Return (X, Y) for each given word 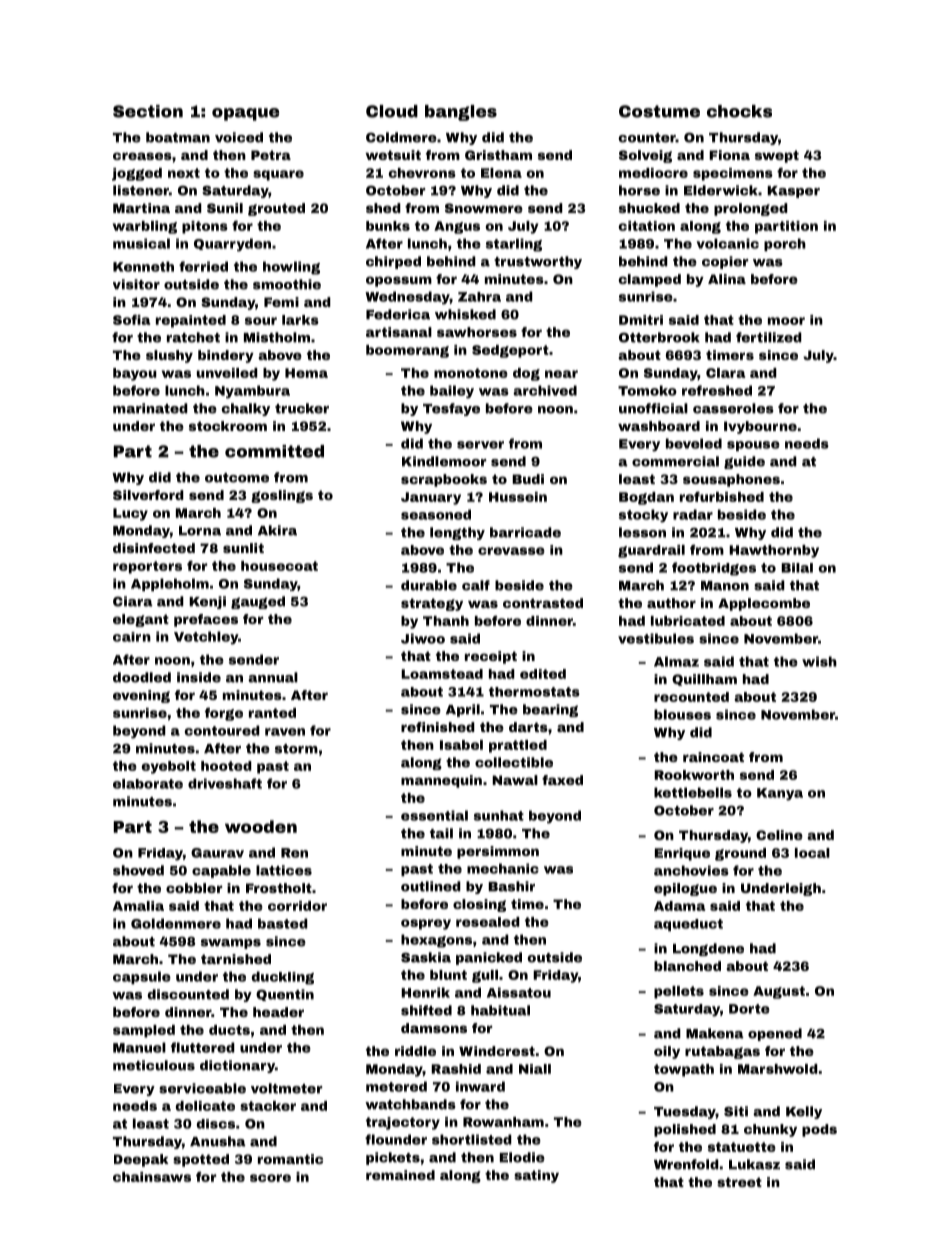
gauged (258, 602)
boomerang (407, 351)
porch (785, 244)
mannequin (441, 781)
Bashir (511, 886)
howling (291, 268)
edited (543, 674)
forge (224, 714)
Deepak (141, 1160)
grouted (276, 209)
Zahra (479, 297)
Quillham (704, 680)
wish (819, 661)
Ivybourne (760, 427)
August (779, 992)
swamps (231, 944)
